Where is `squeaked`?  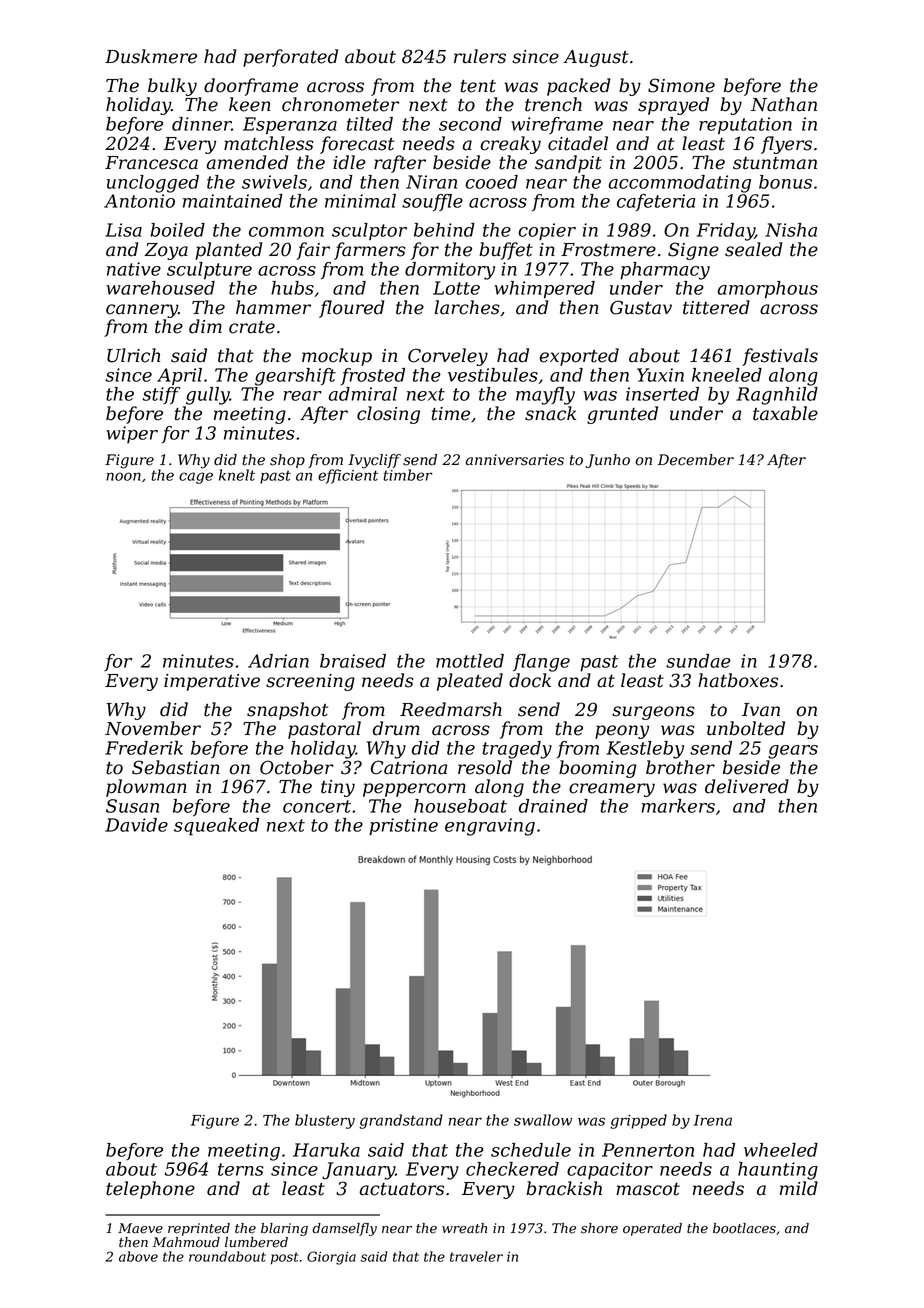 squeaked is located at coordinates (216, 827).
